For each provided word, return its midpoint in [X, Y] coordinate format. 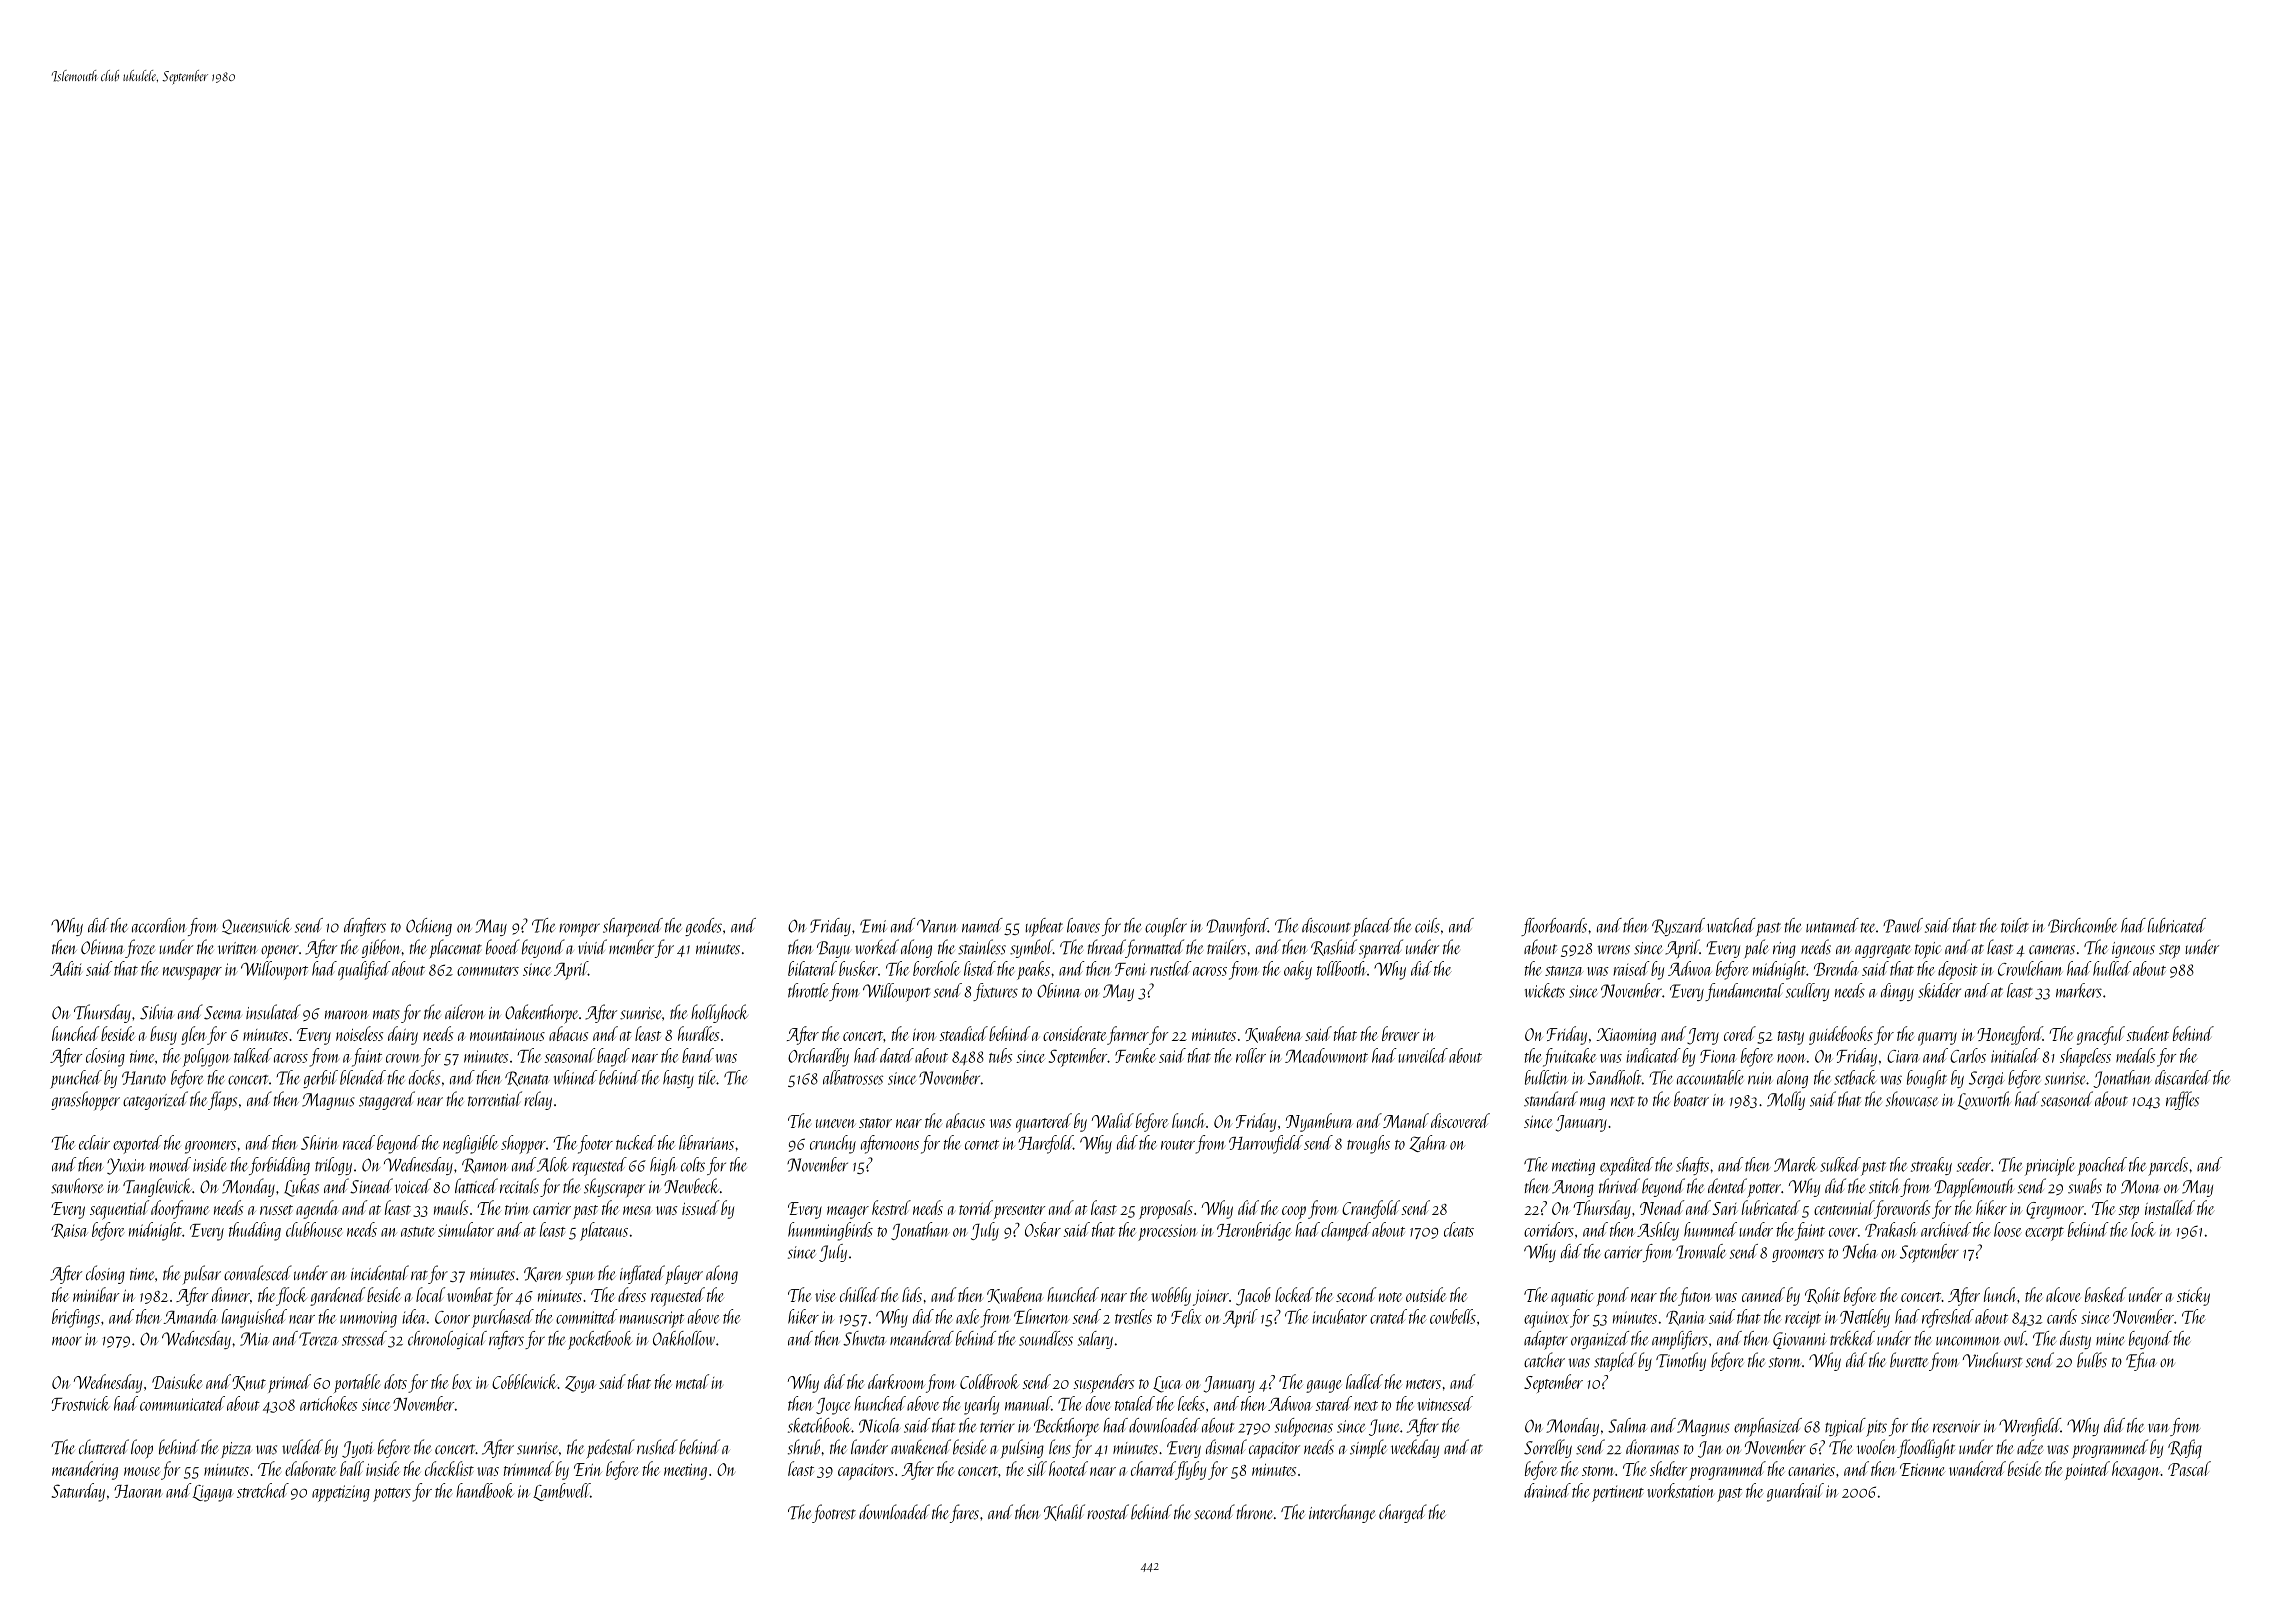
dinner [231, 1294]
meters [1423, 1384]
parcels [2168, 1166]
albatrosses [853, 1077]
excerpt [2044, 1234]
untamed [1832, 925]
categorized [155, 1100]
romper [579, 930]
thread [1107, 946]
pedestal [610, 1449]
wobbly [1171, 1296]
